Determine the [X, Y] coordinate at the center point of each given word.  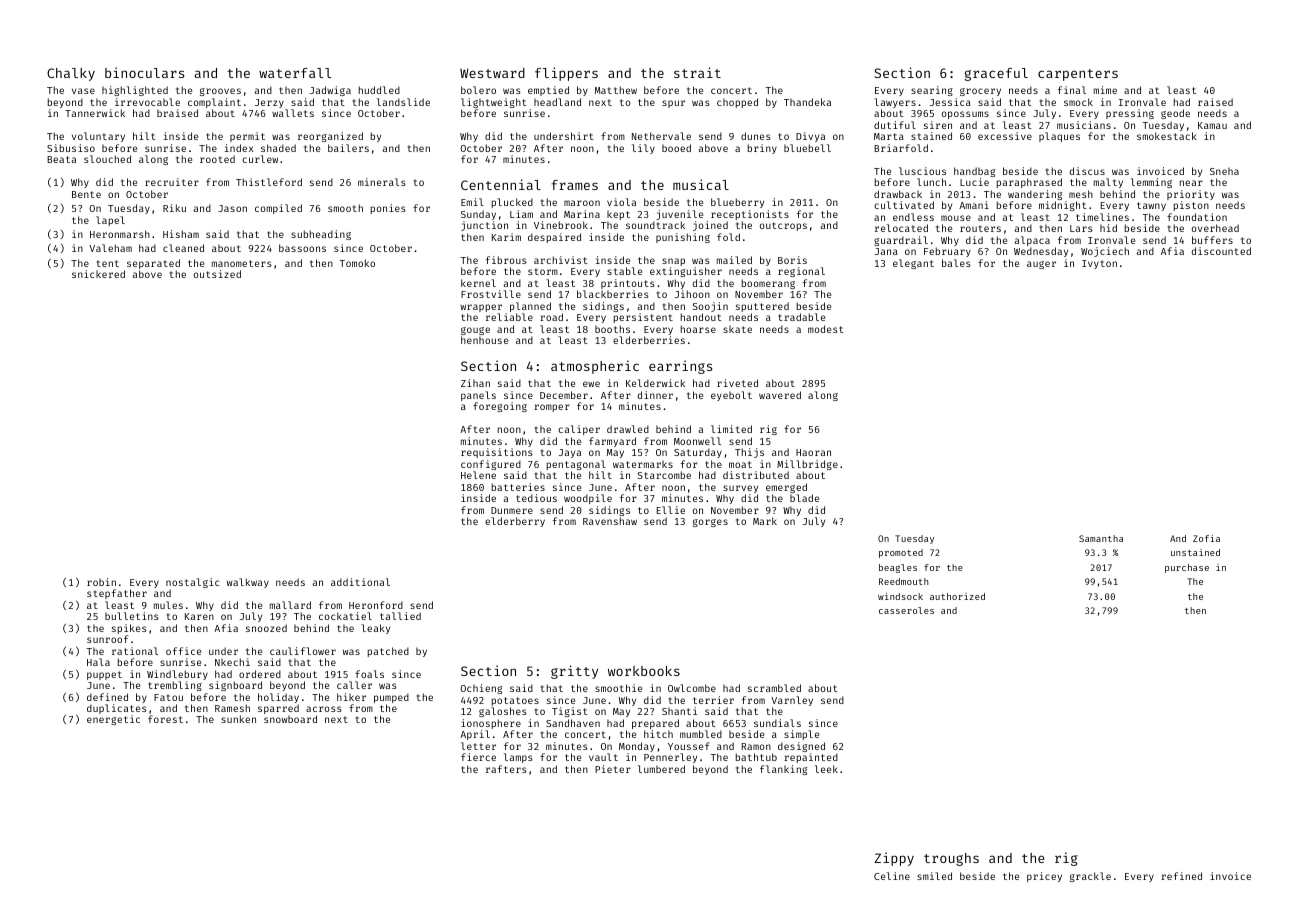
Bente [86, 194]
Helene [478, 475]
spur [673, 104]
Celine [892, 876]
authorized [957, 596]
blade [804, 498]
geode [1175, 114]
